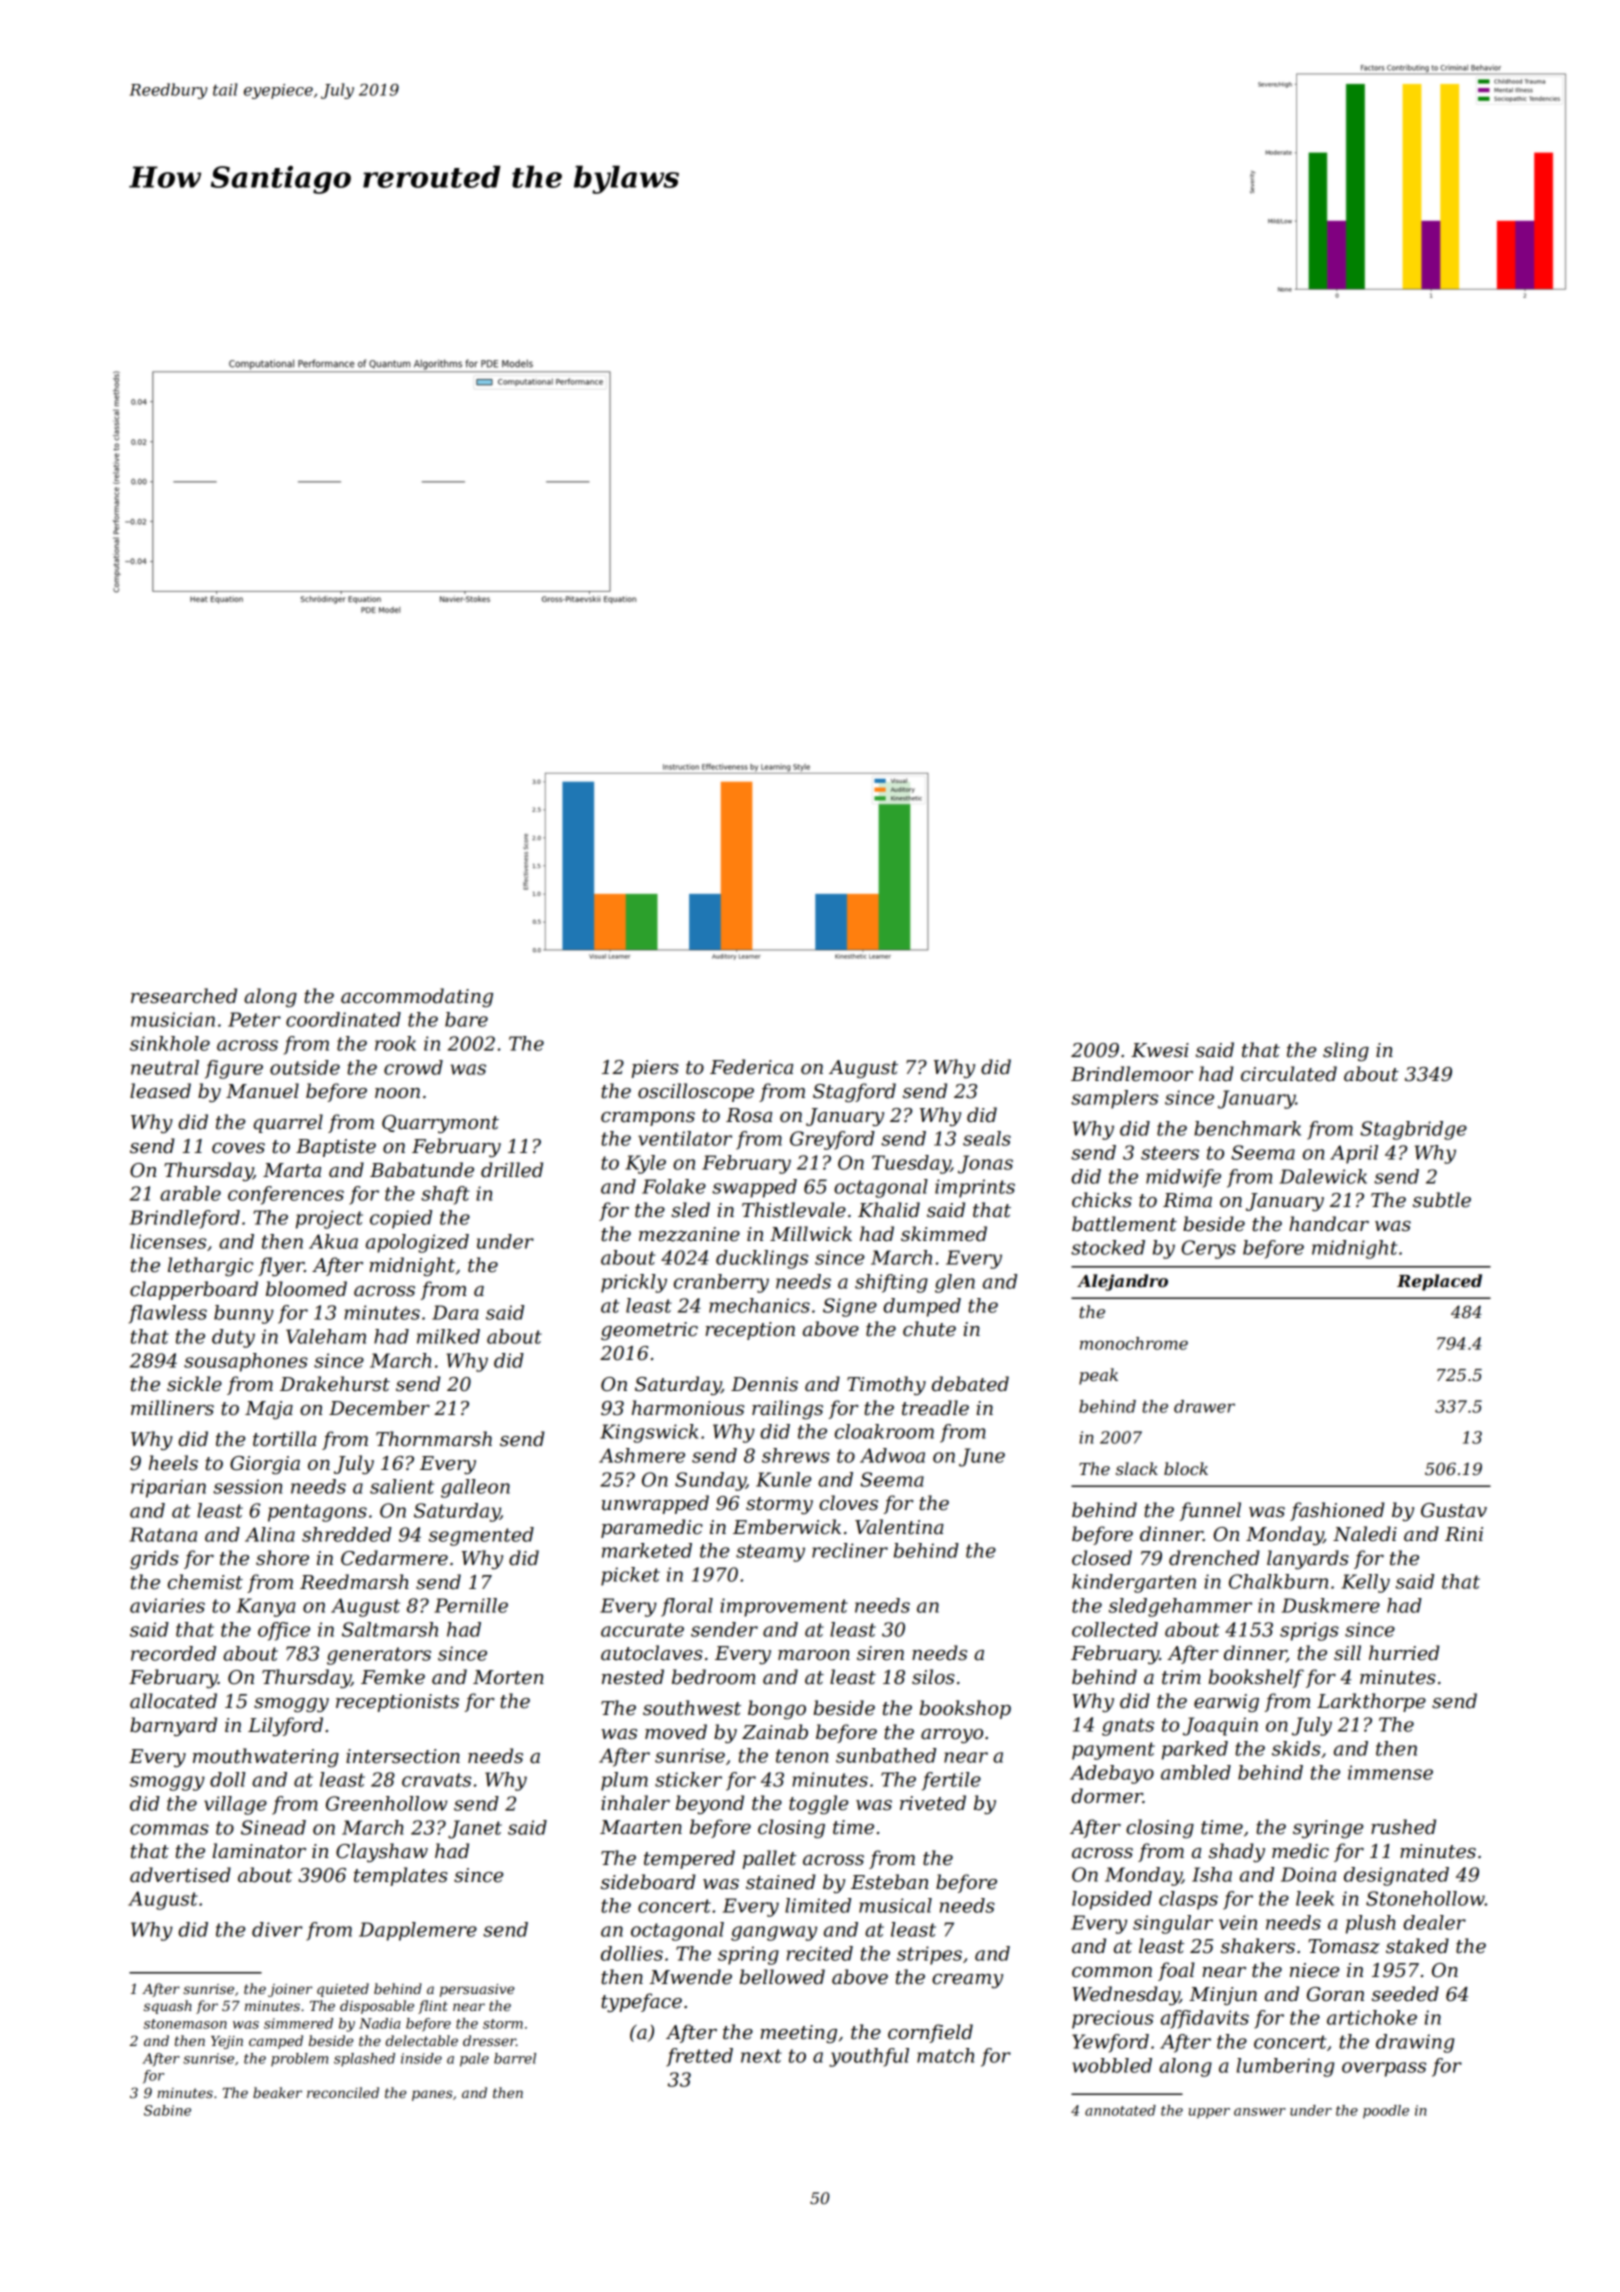 This screenshot has height=2292, width=1620. I want to click on upper, so click(1209, 2113).
